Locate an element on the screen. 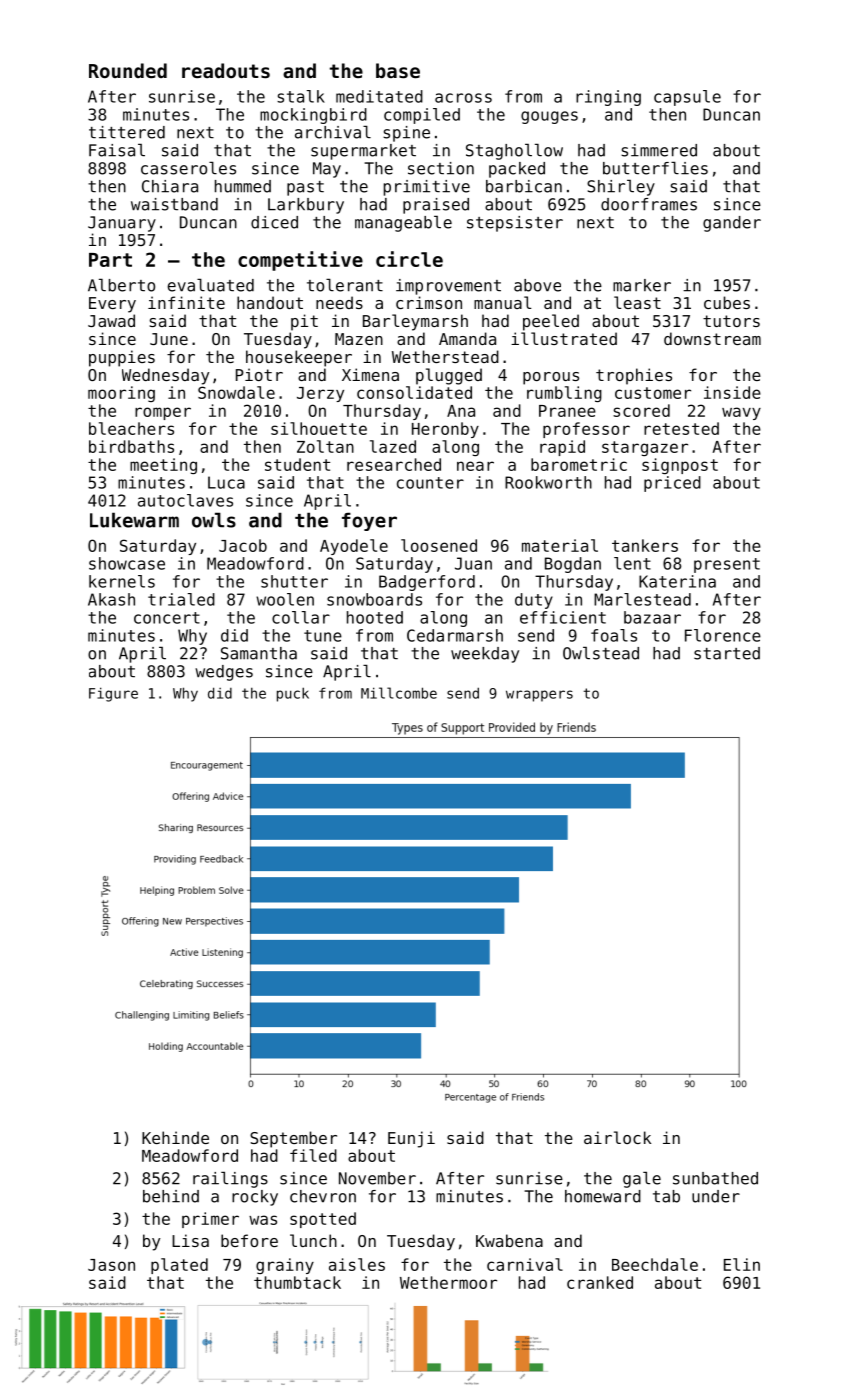 This screenshot has width=849, height=1400. tune is located at coordinates (323, 636).
